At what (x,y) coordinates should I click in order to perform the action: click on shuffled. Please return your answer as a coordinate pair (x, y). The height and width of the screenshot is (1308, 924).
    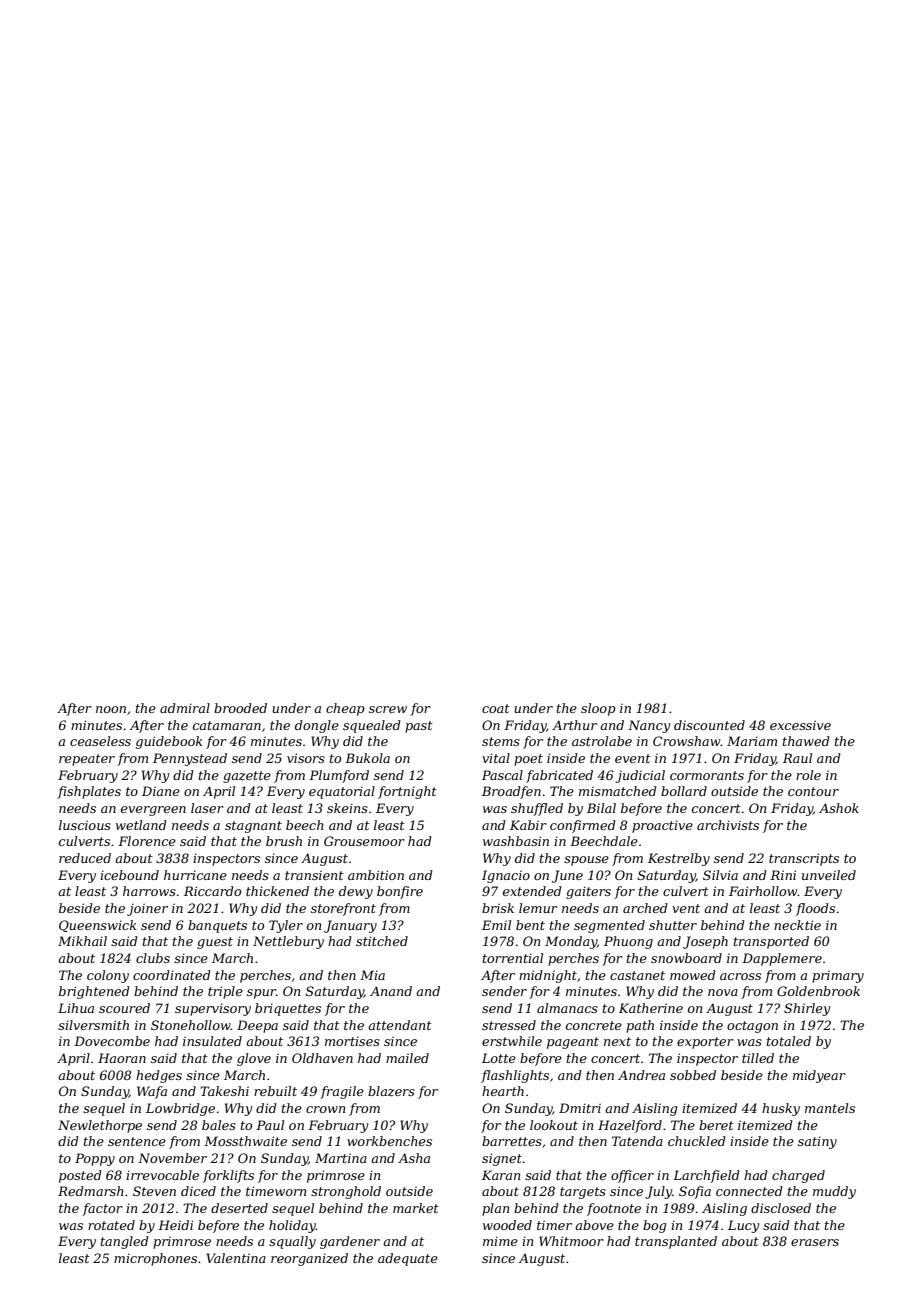
    Looking at the image, I should click on (537, 809).
